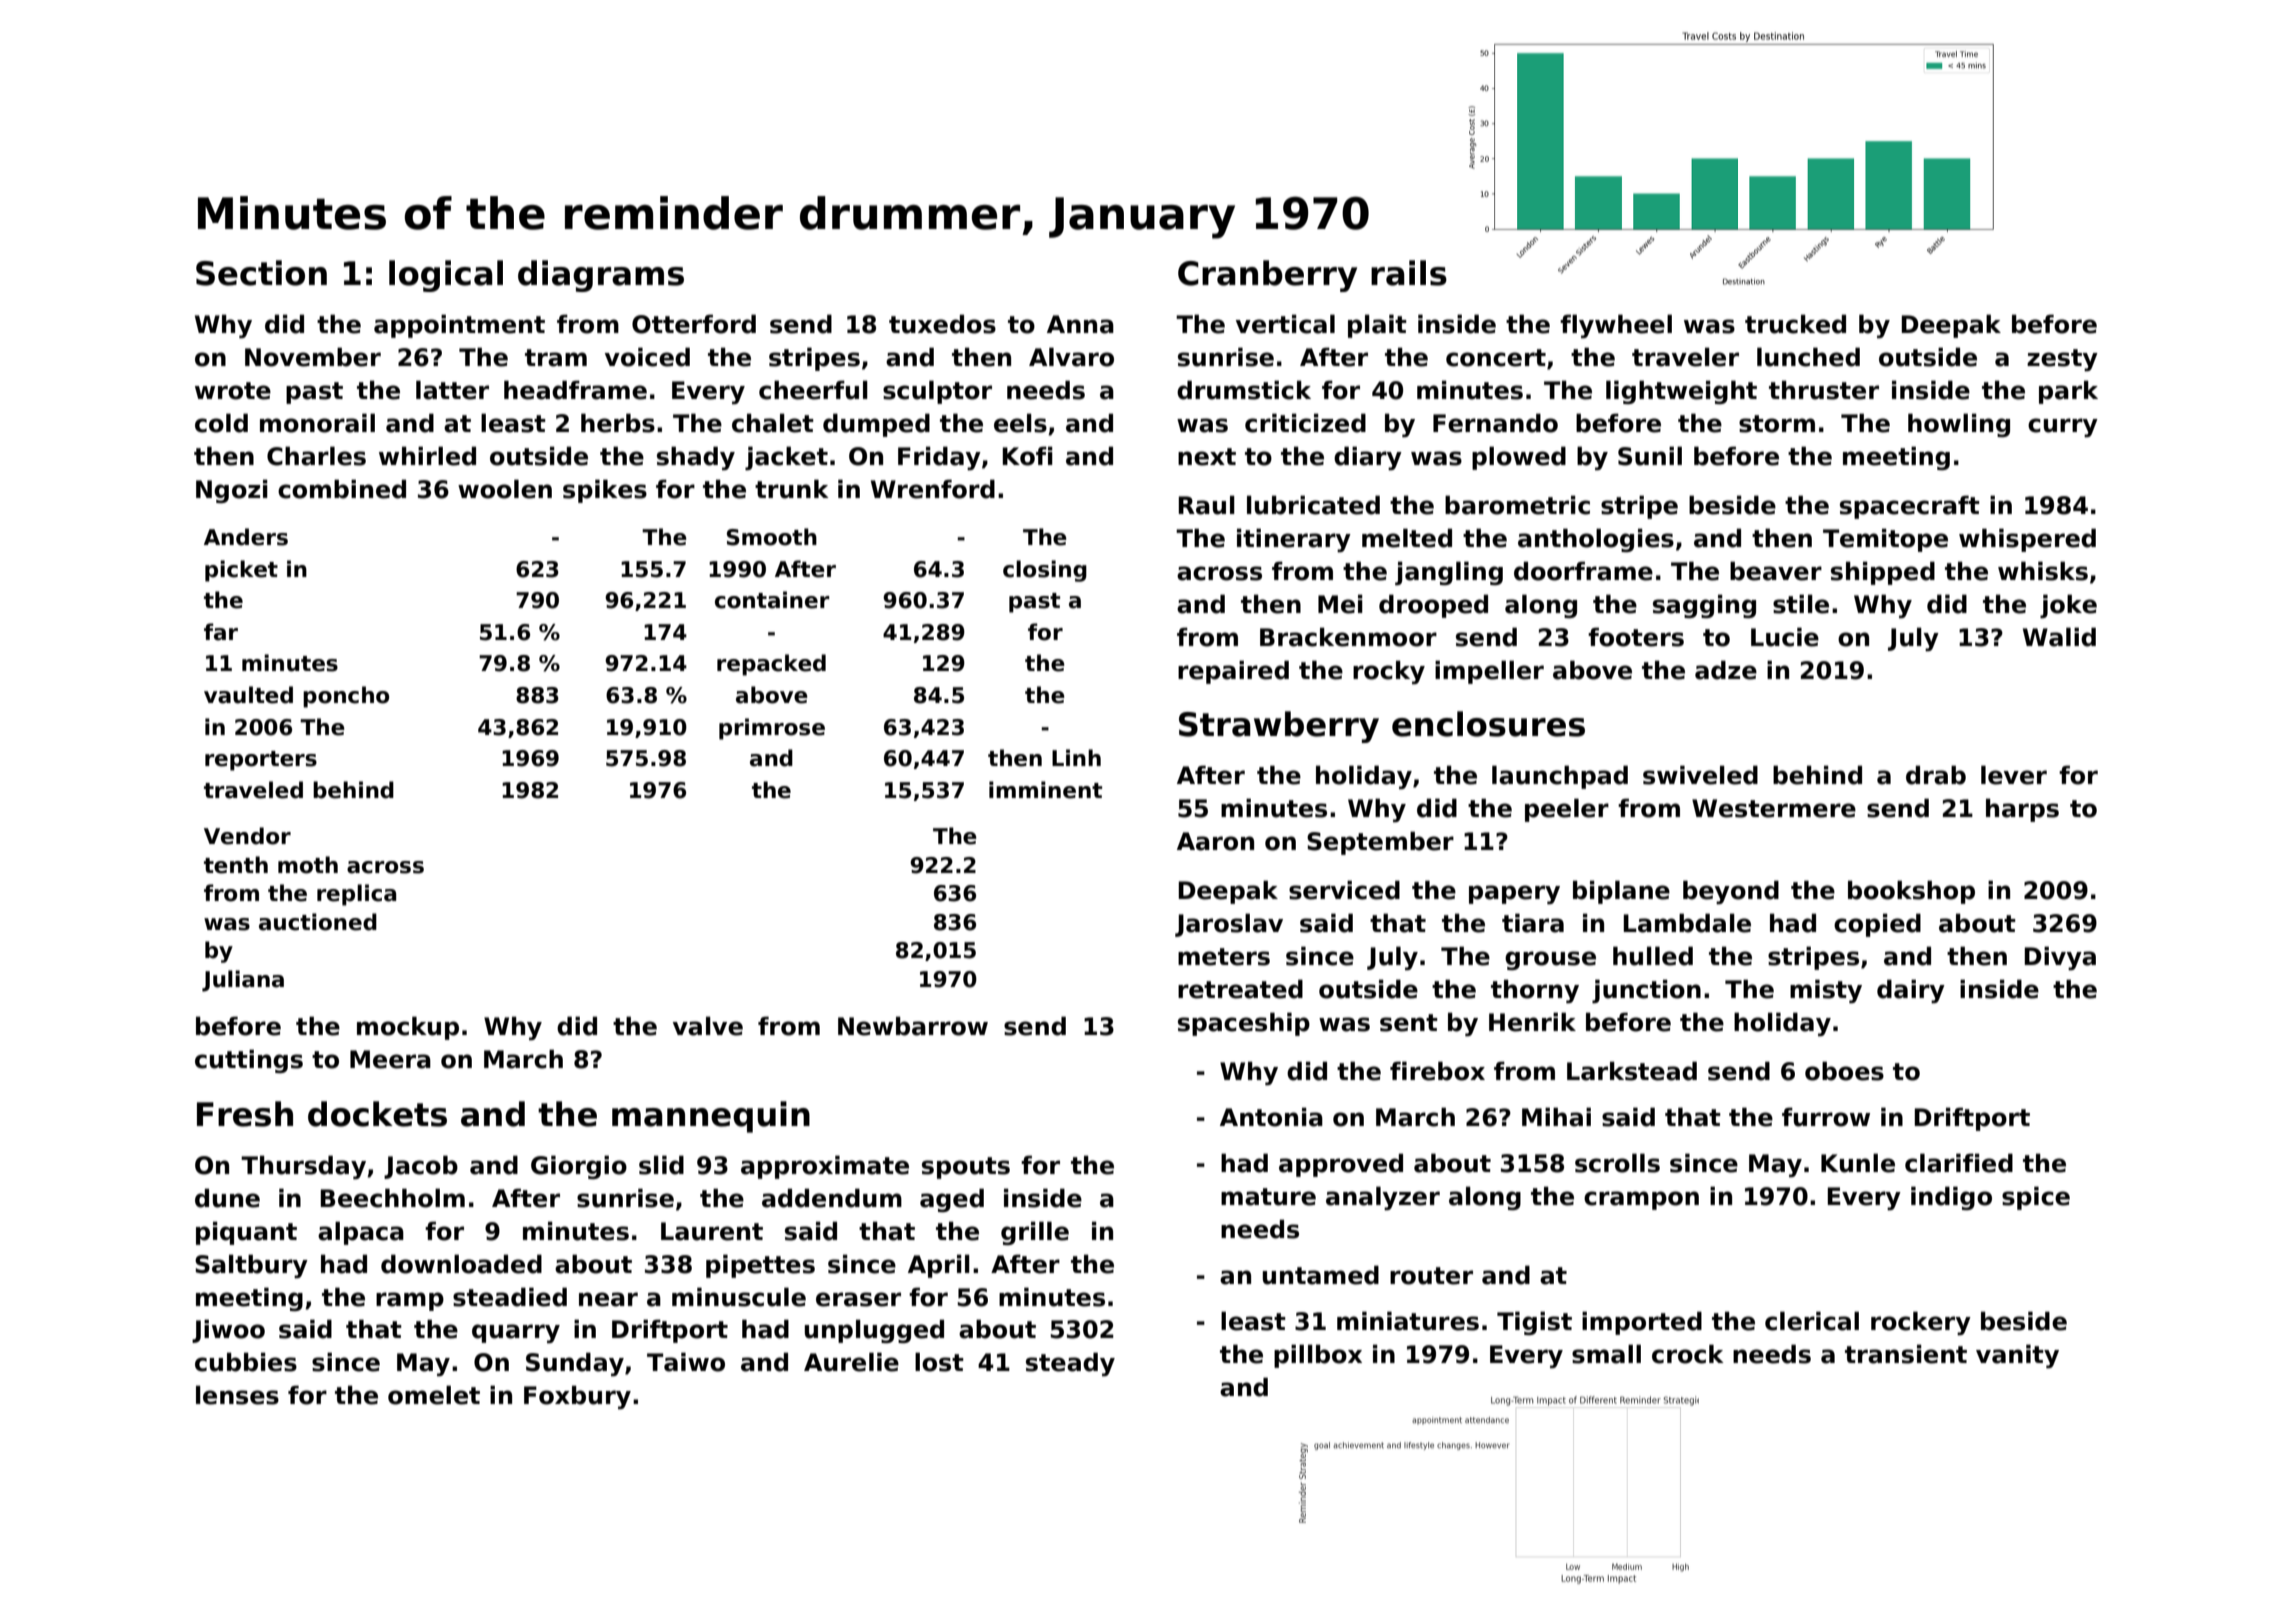 The image size is (2292, 1620). Describe the element at coordinates (1409, 273) in the screenshot. I see `rails` at that location.
